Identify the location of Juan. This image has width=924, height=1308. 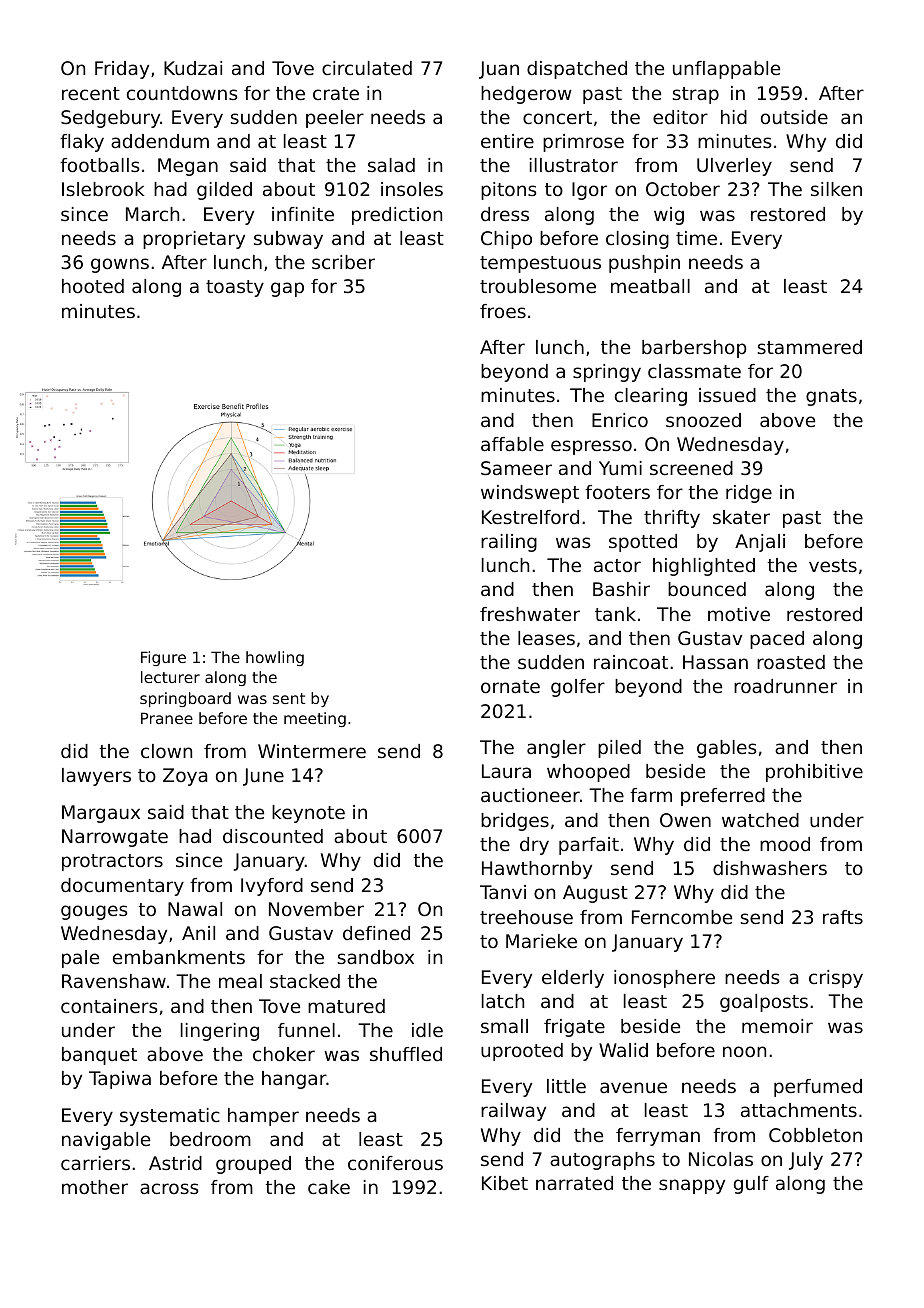
(499, 70).
